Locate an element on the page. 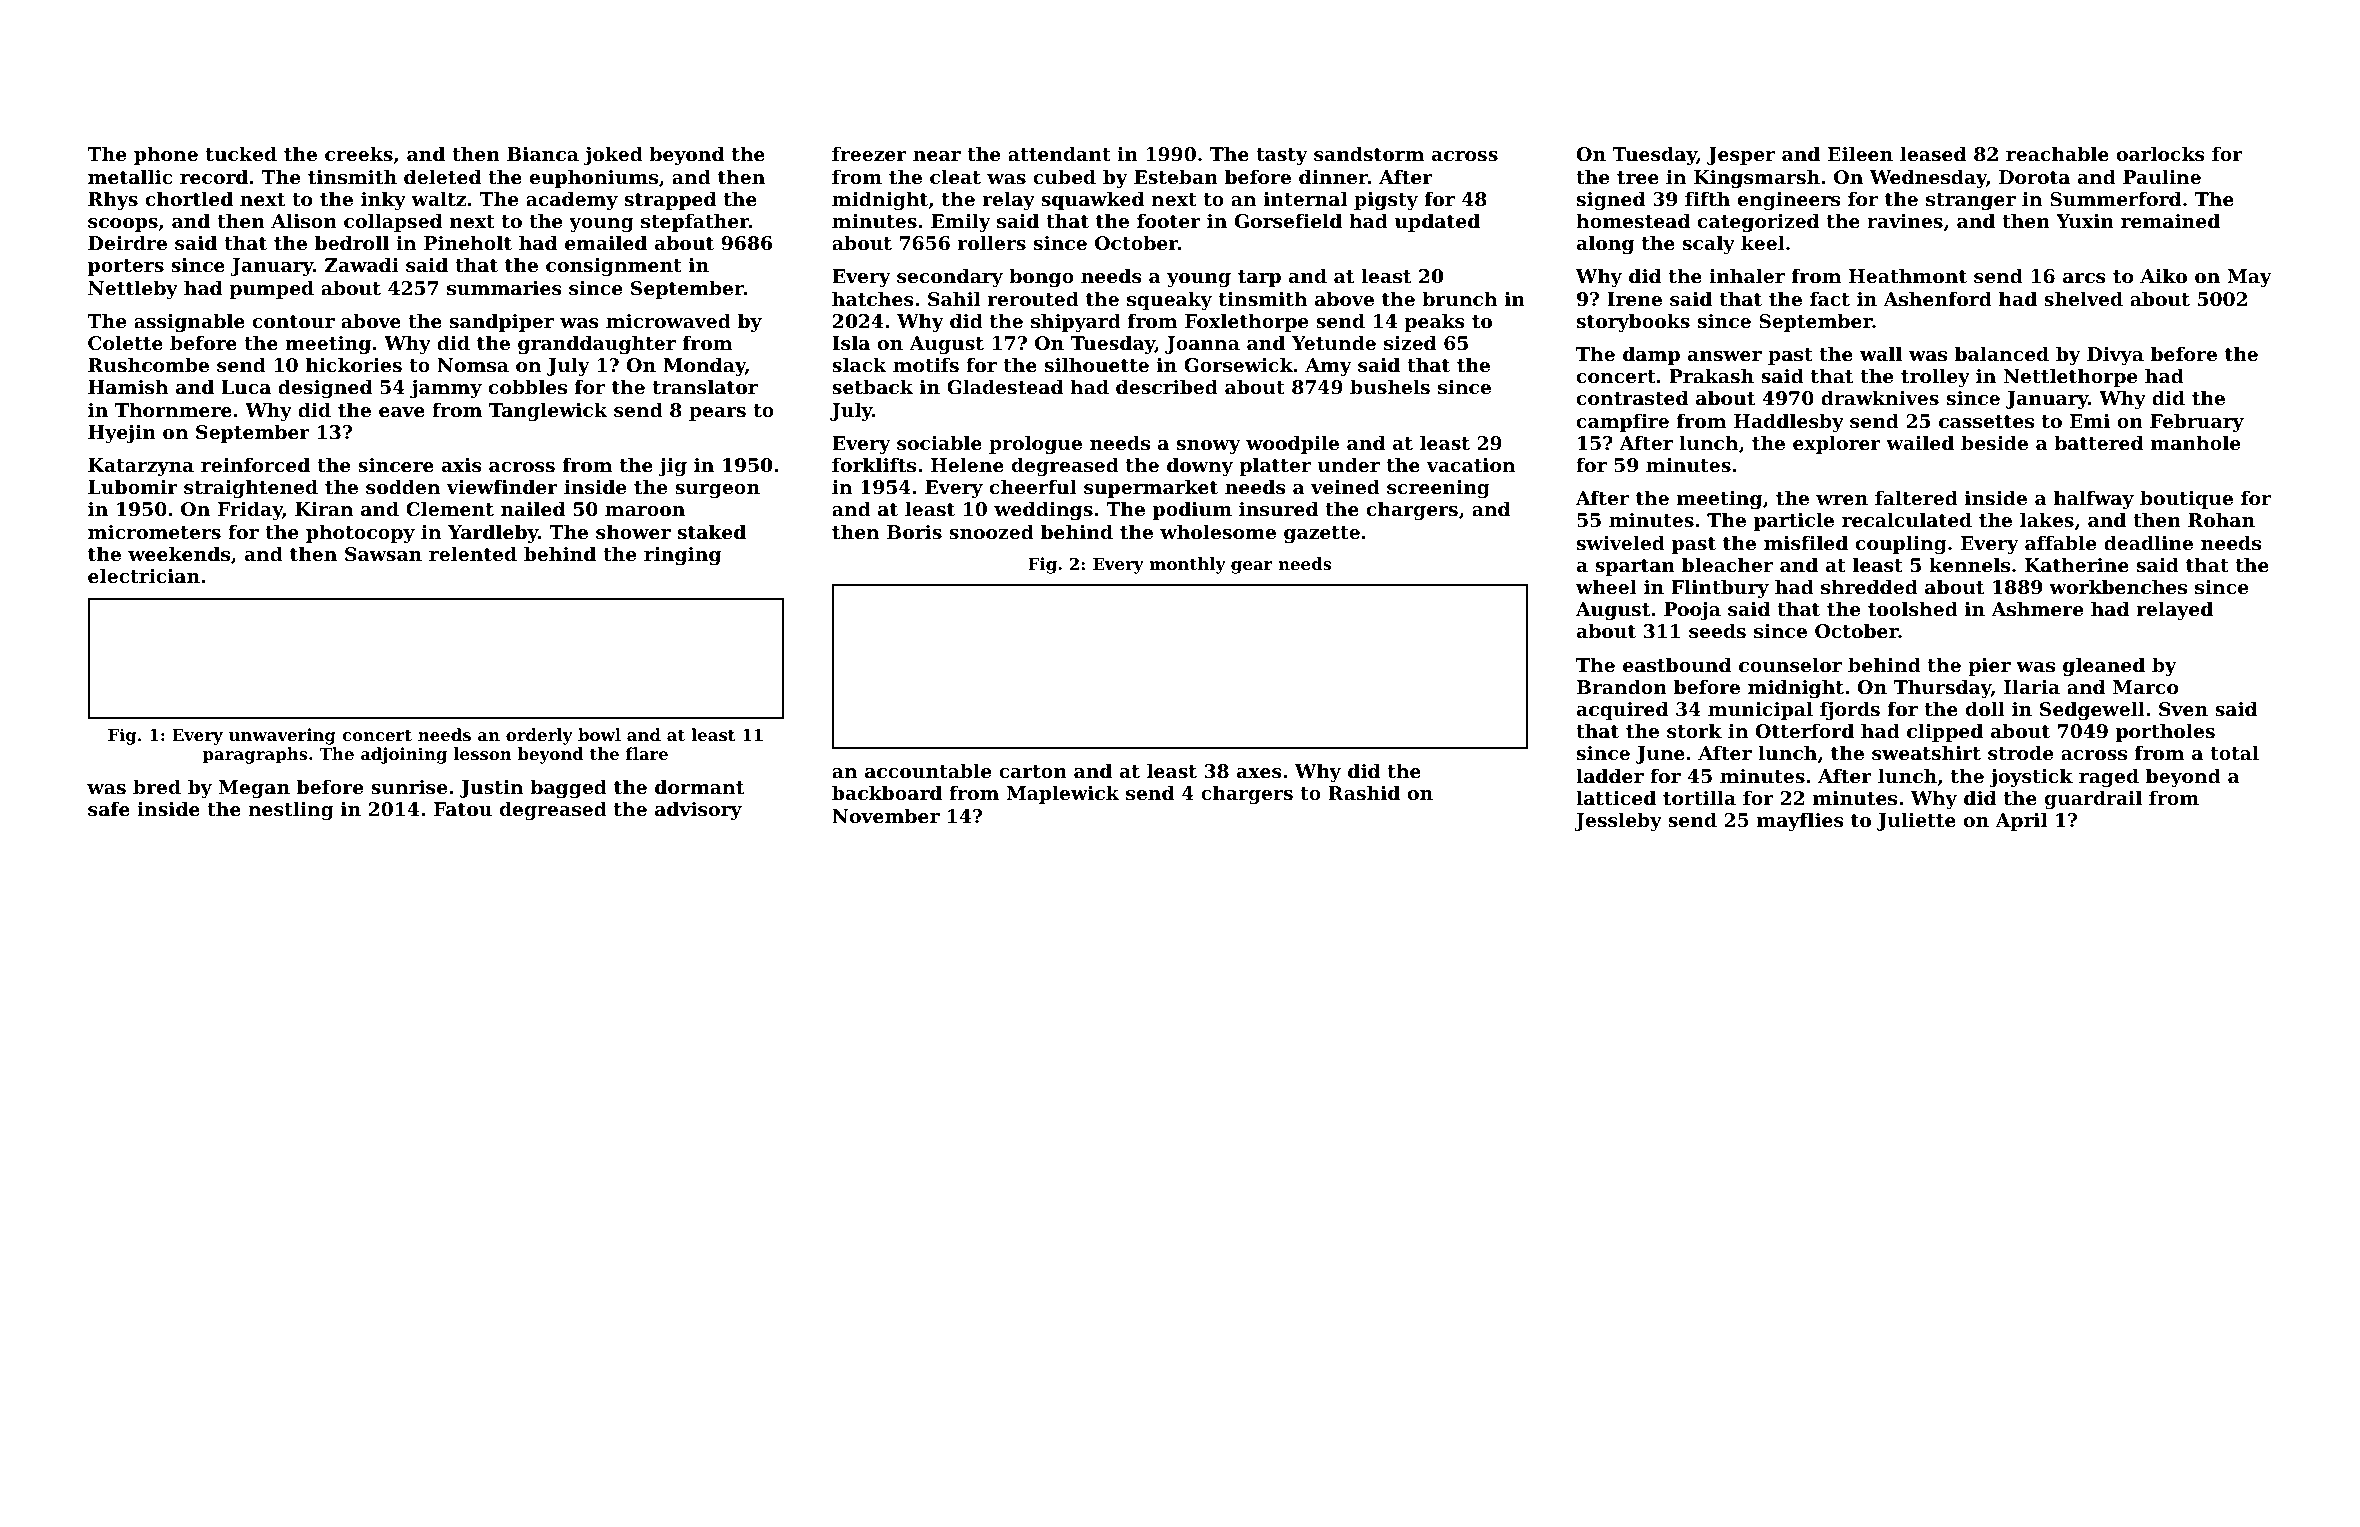 Image resolution: width=2360 pixels, height=1527 pixels. Lubomir is located at coordinates (133, 486).
